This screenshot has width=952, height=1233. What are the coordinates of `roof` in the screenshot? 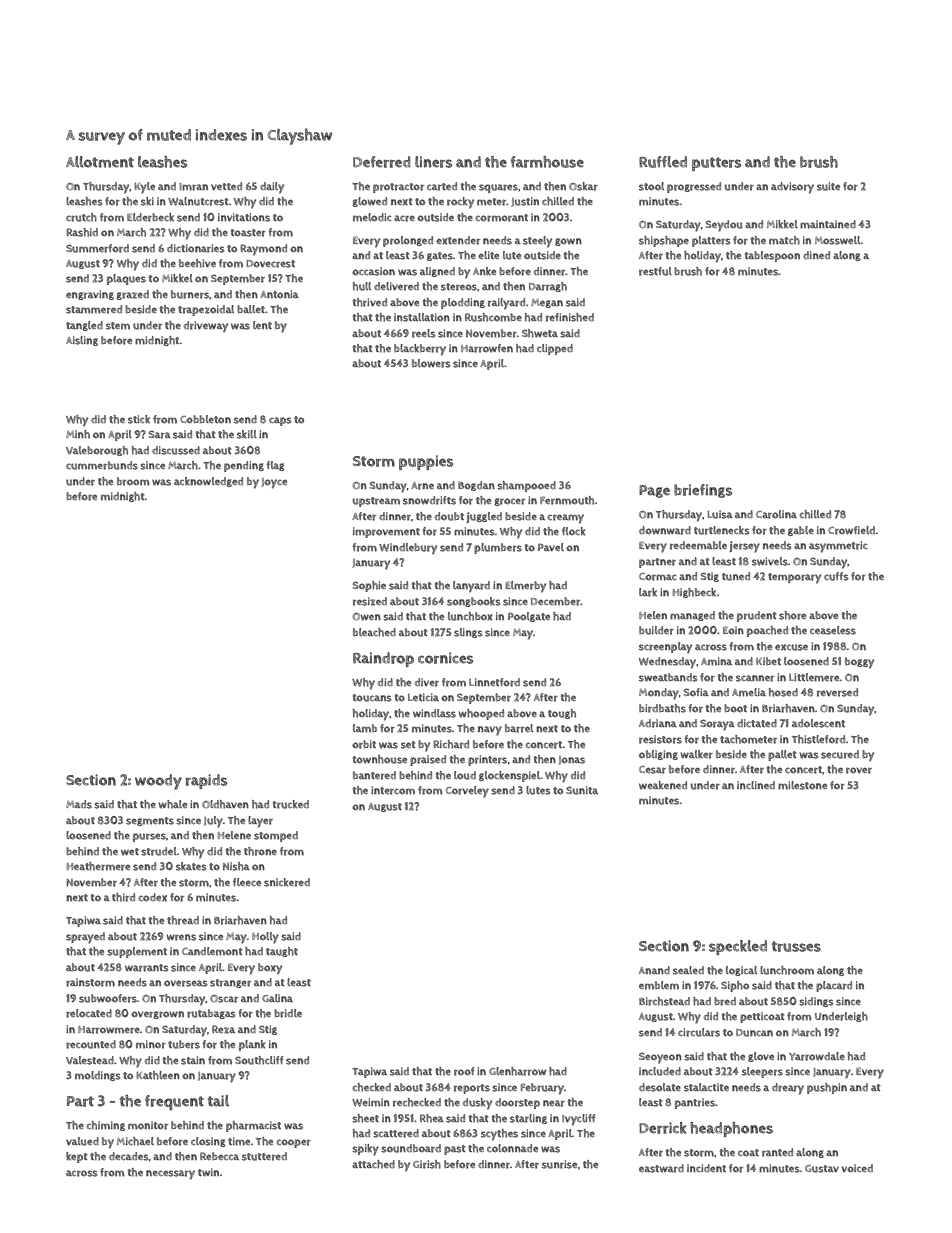 It's located at (464, 1071).
